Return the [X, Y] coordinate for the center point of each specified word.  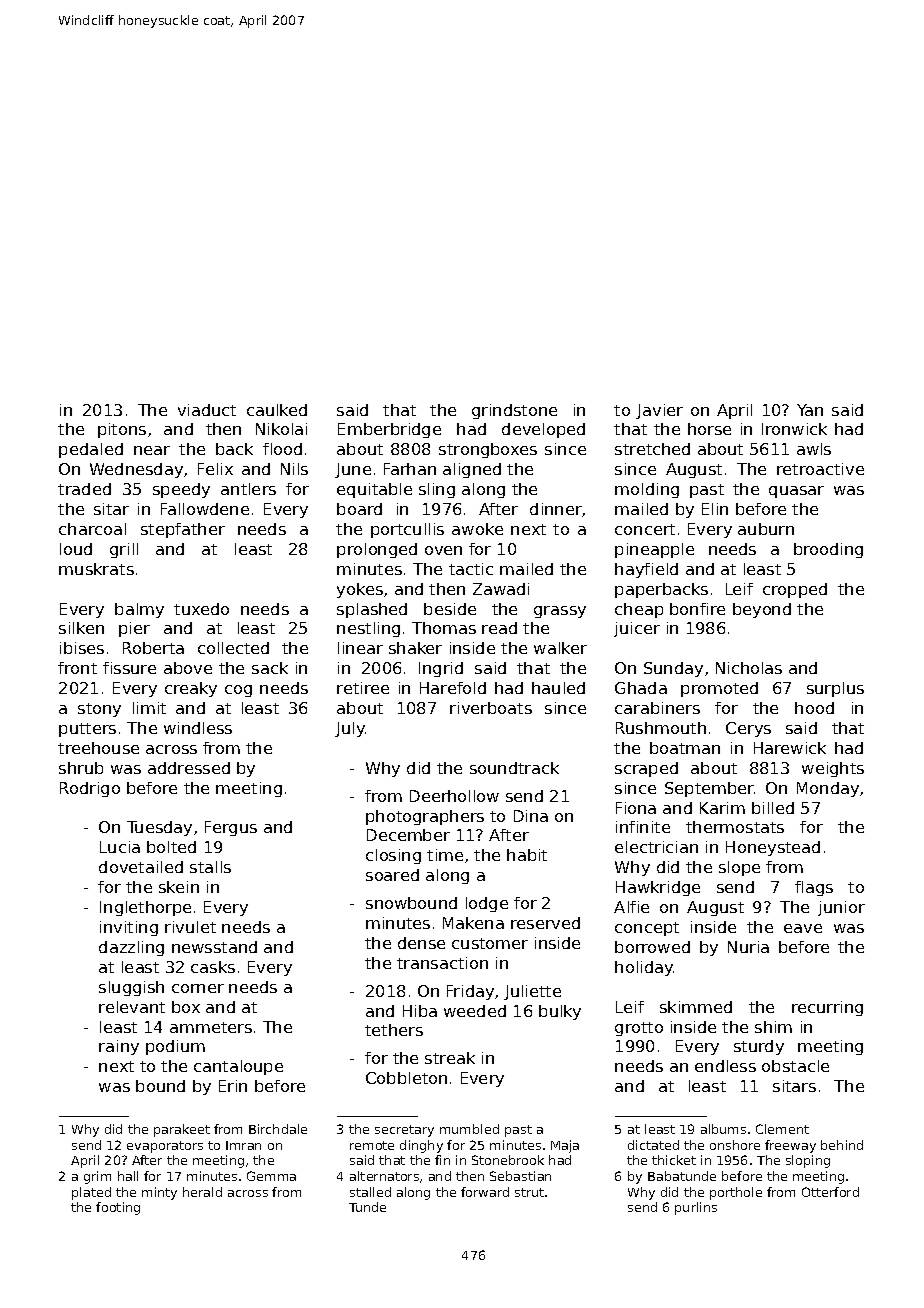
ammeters [211, 1027]
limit [149, 708]
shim [773, 1027]
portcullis [407, 530]
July [350, 729]
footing [118, 1208]
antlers [248, 489]
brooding [828, 550]
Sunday [673, 669]
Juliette [532, 992]
